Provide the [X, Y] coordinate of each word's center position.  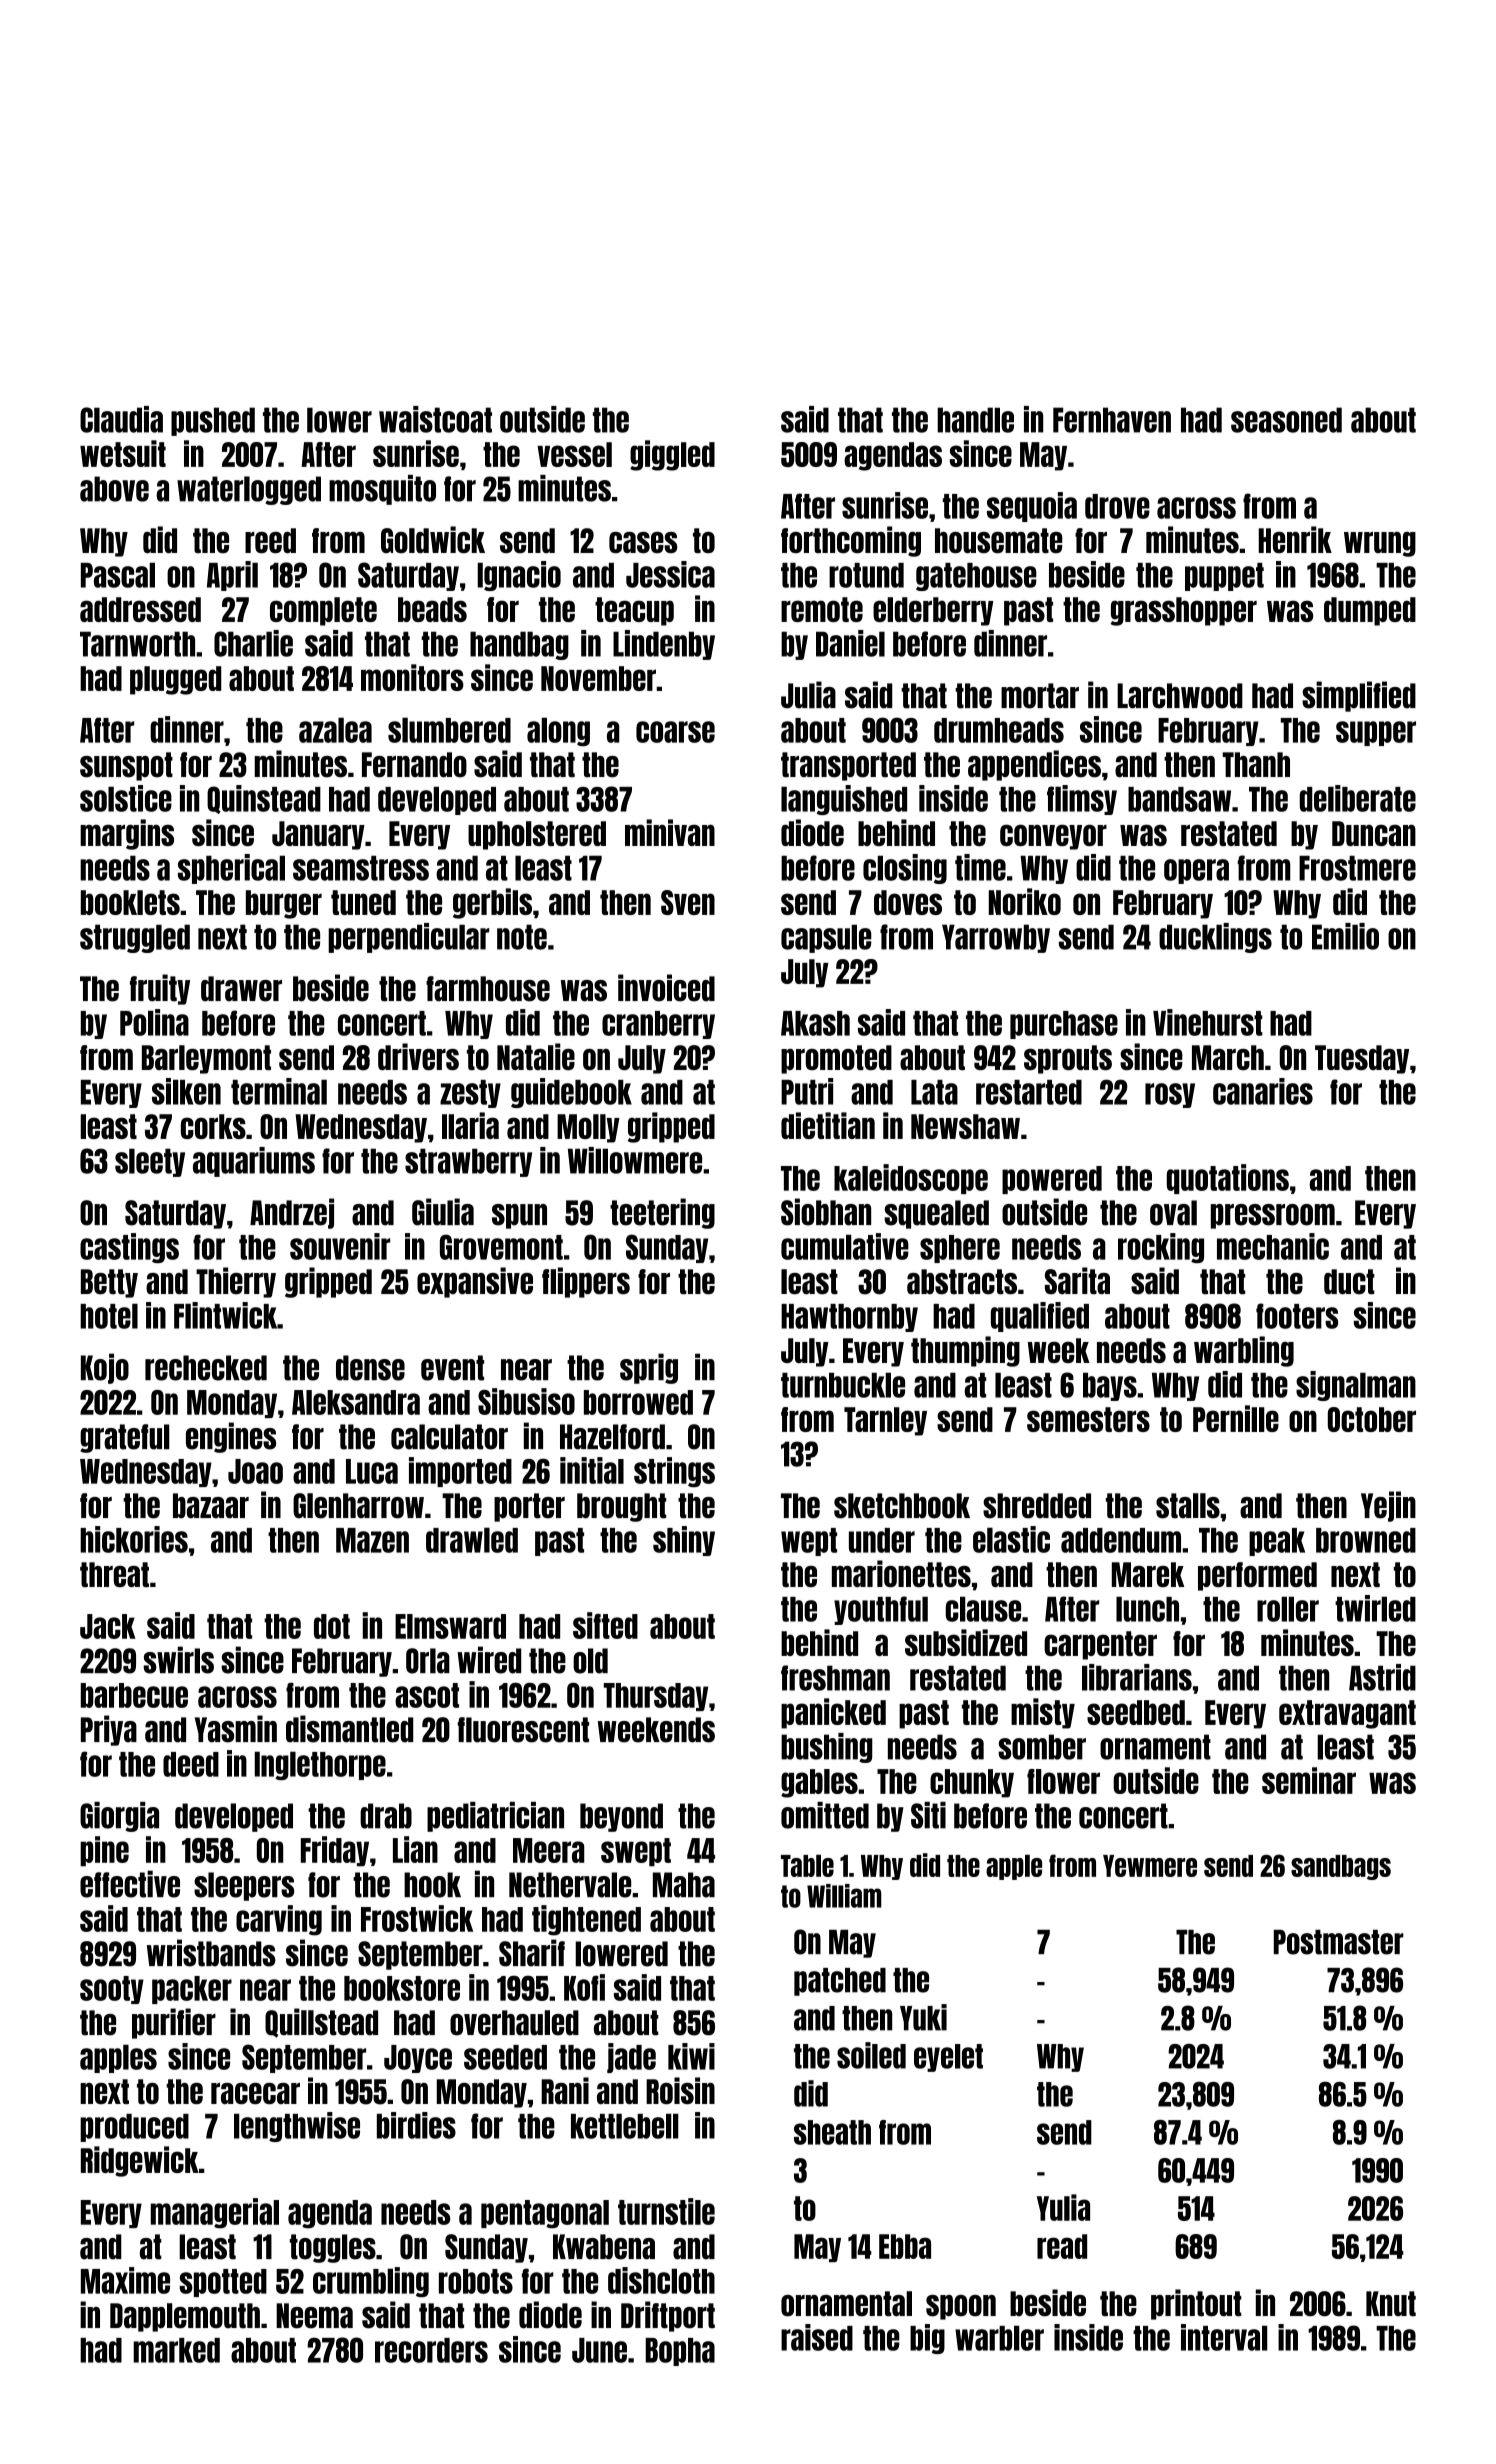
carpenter [1100, 1645]
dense [370, 1368]
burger [284, 904]
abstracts [962, 1282]
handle [975, 420]
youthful [881, 1610]
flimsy [1082, 800]
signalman [1356, 1386]
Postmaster [1339, 1942]
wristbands [211, 1953]
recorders [431, 2350]
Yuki [923, 2017]
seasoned [1286, 420]
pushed [213, 421]
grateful [125, 1438]
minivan [670, 832]
